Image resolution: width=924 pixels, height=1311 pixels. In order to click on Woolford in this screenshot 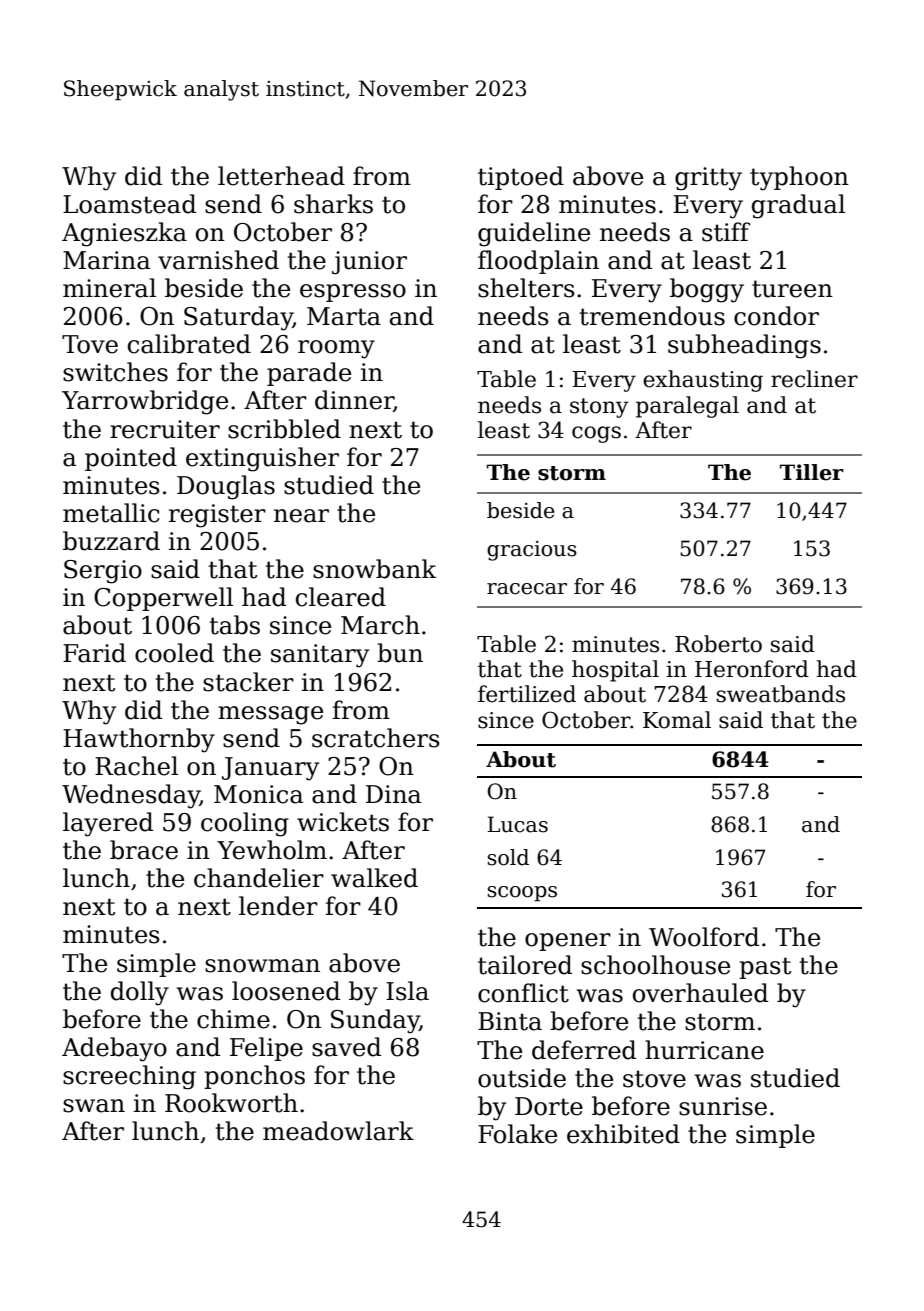, I will do `click(704, 937)`.
